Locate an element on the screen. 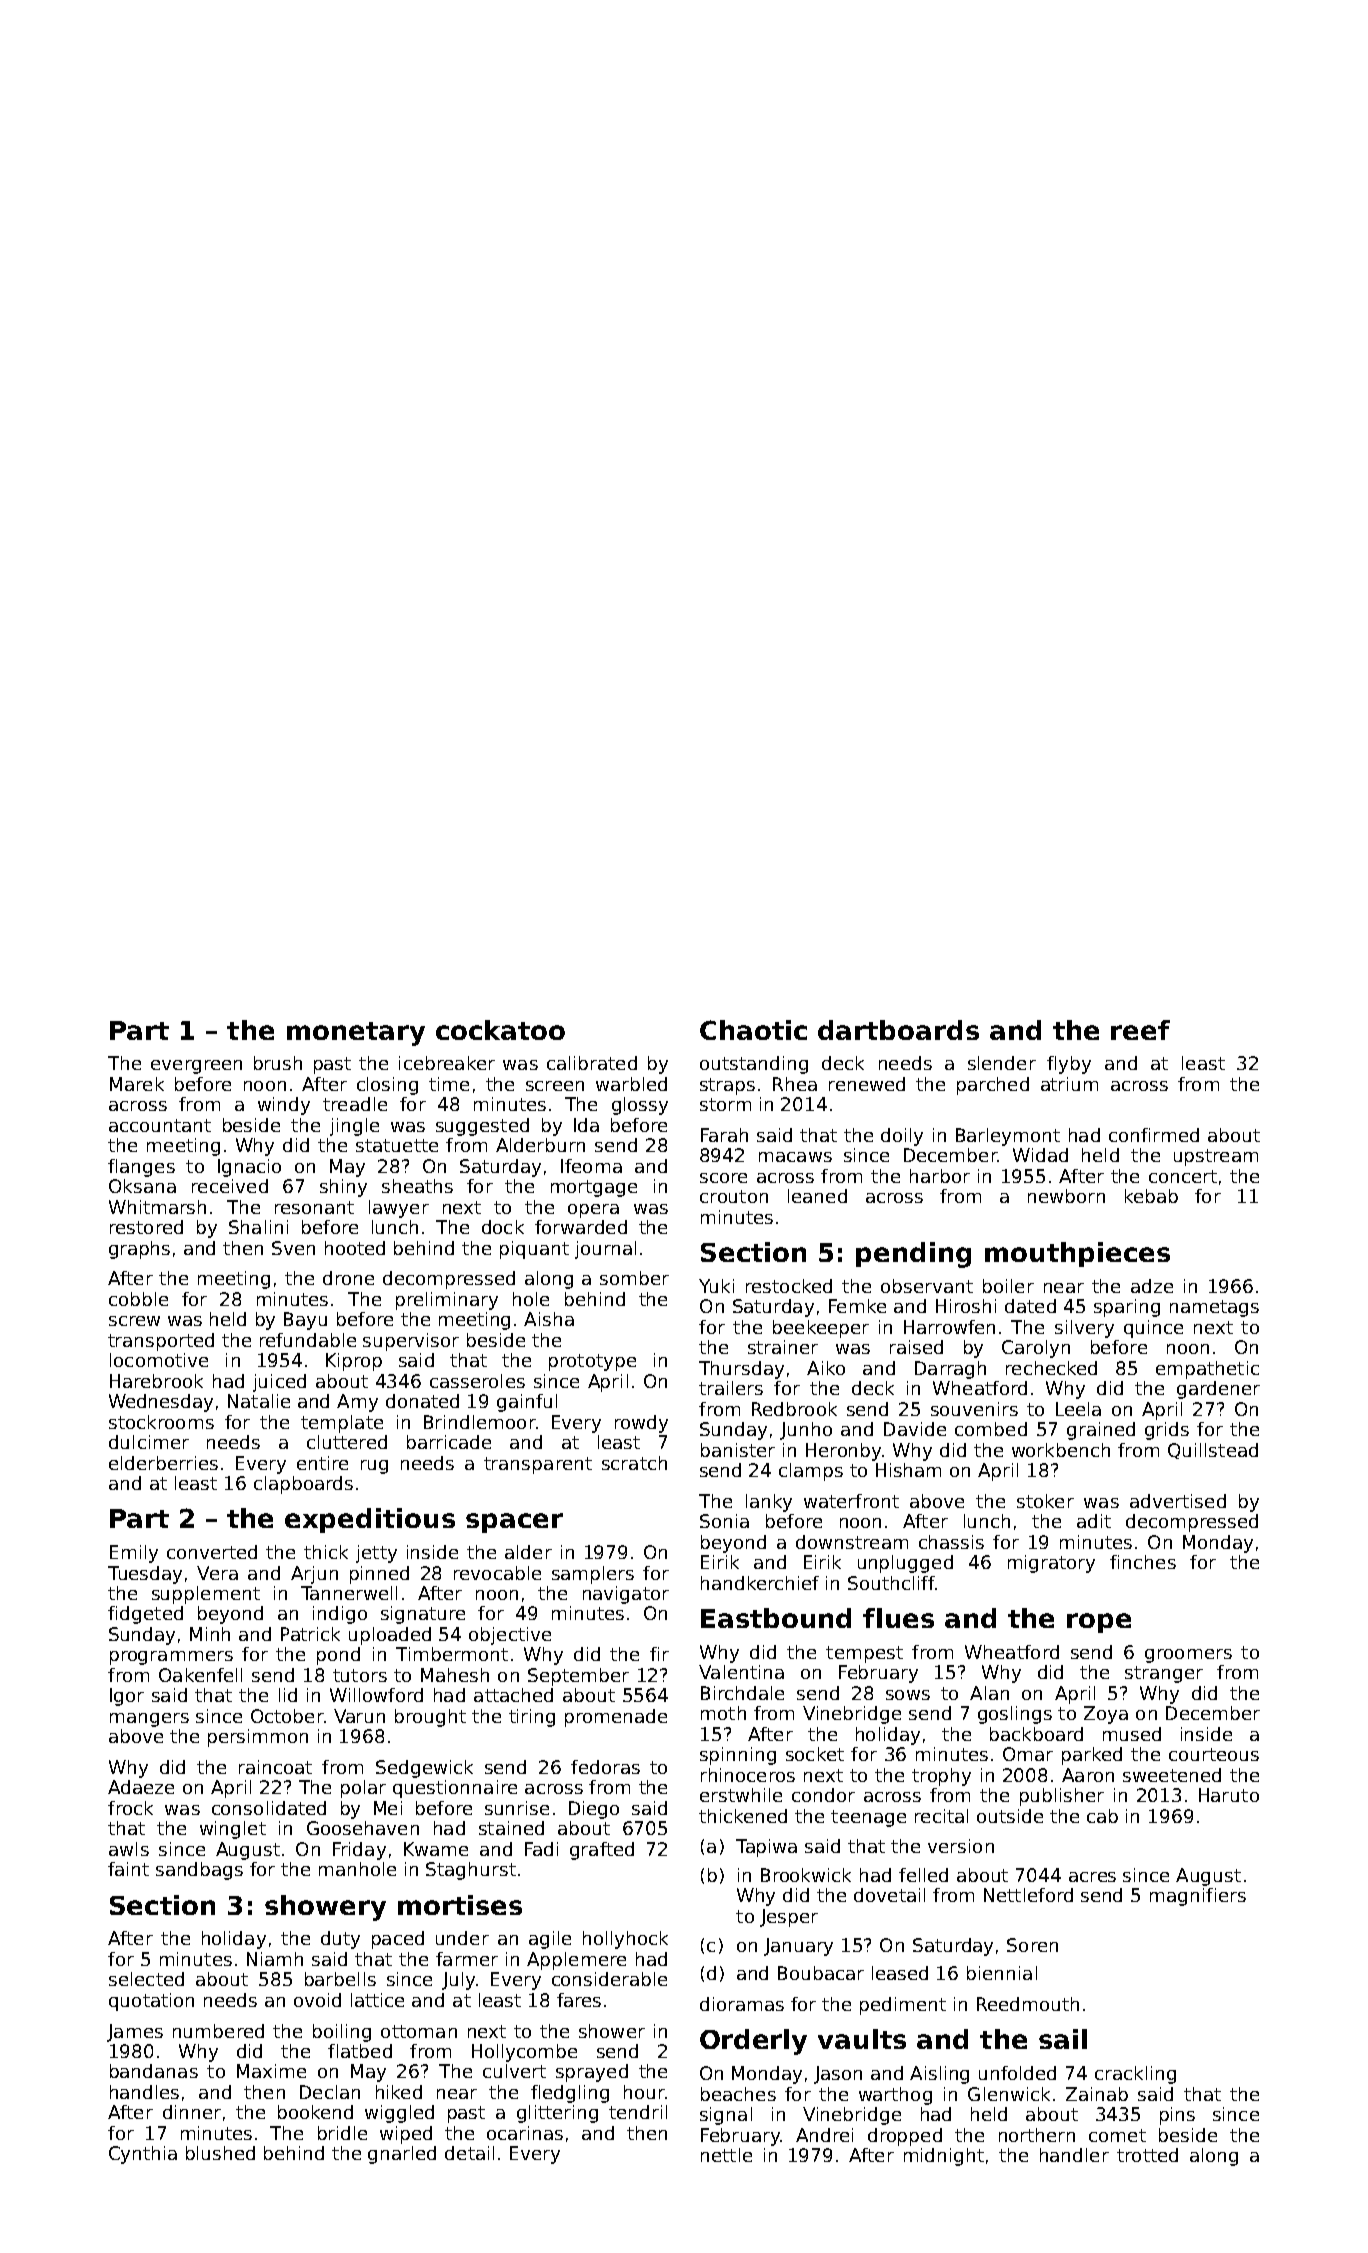 The image size is (1368, 2253). advertised is located at coordinates (1178, 1501).
